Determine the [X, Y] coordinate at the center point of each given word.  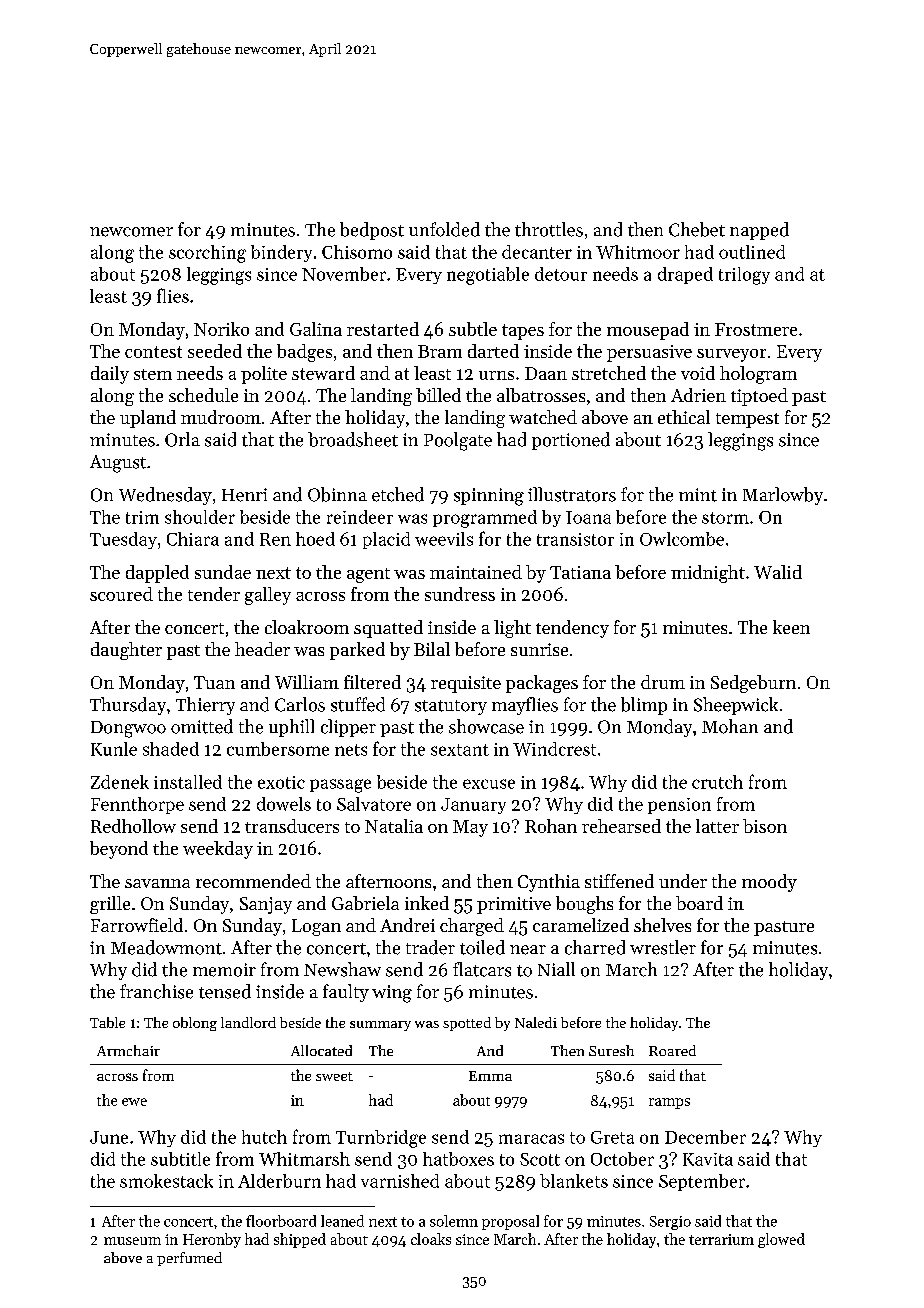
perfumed [189, 1259]
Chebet [697, 229]
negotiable [488, 276]
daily [110, 375]
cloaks [431, 1239]
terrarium [721, 1239]
